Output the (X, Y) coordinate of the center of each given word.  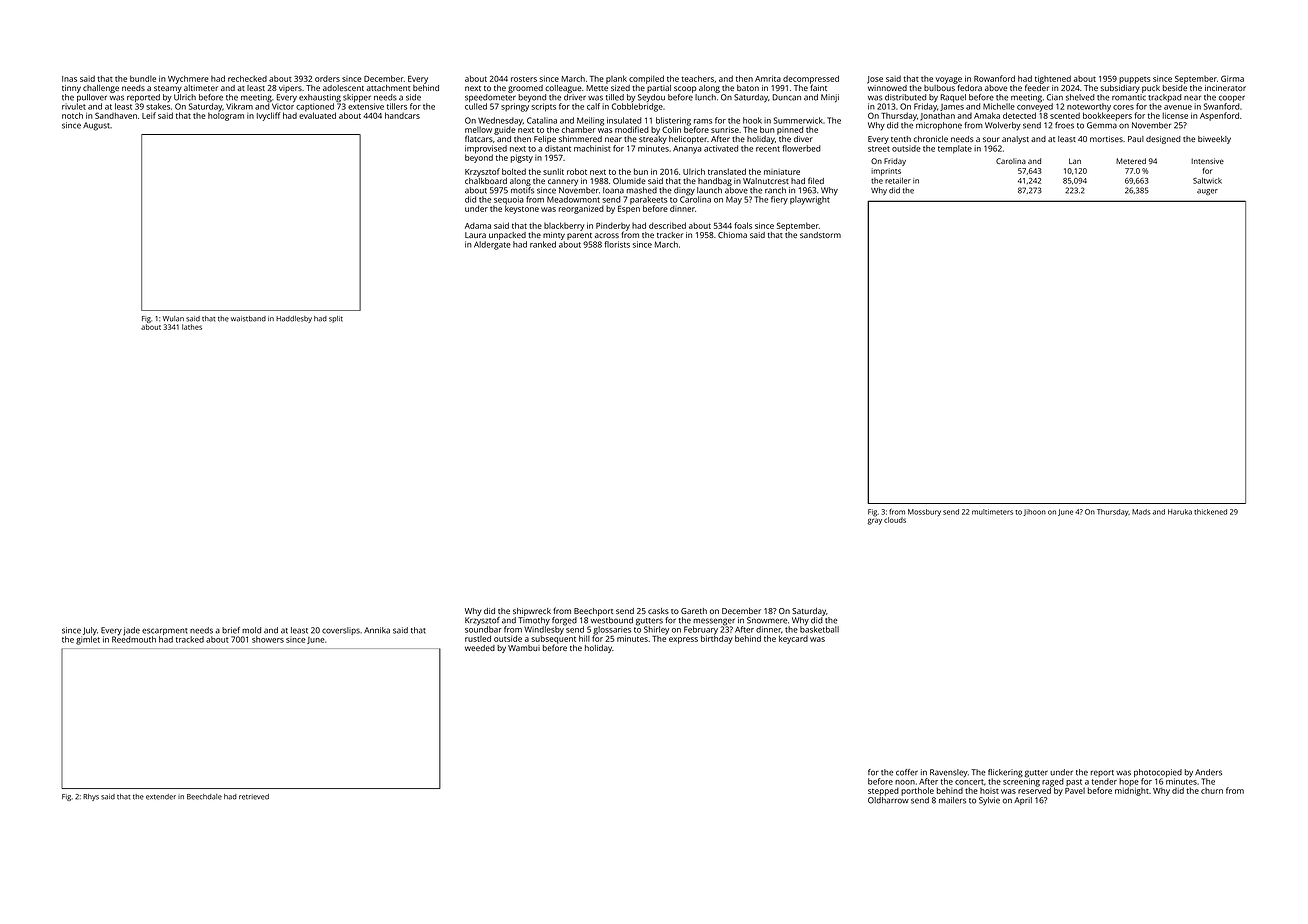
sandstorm (820, 235)
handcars (402, 115)
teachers (697, 78)
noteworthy (1089, 107)
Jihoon (1035, 512)
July (90, 631)
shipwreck (532, 612)
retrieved (254, 797)
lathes (192, 327)
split (336, 319)
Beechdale (204, 797)
